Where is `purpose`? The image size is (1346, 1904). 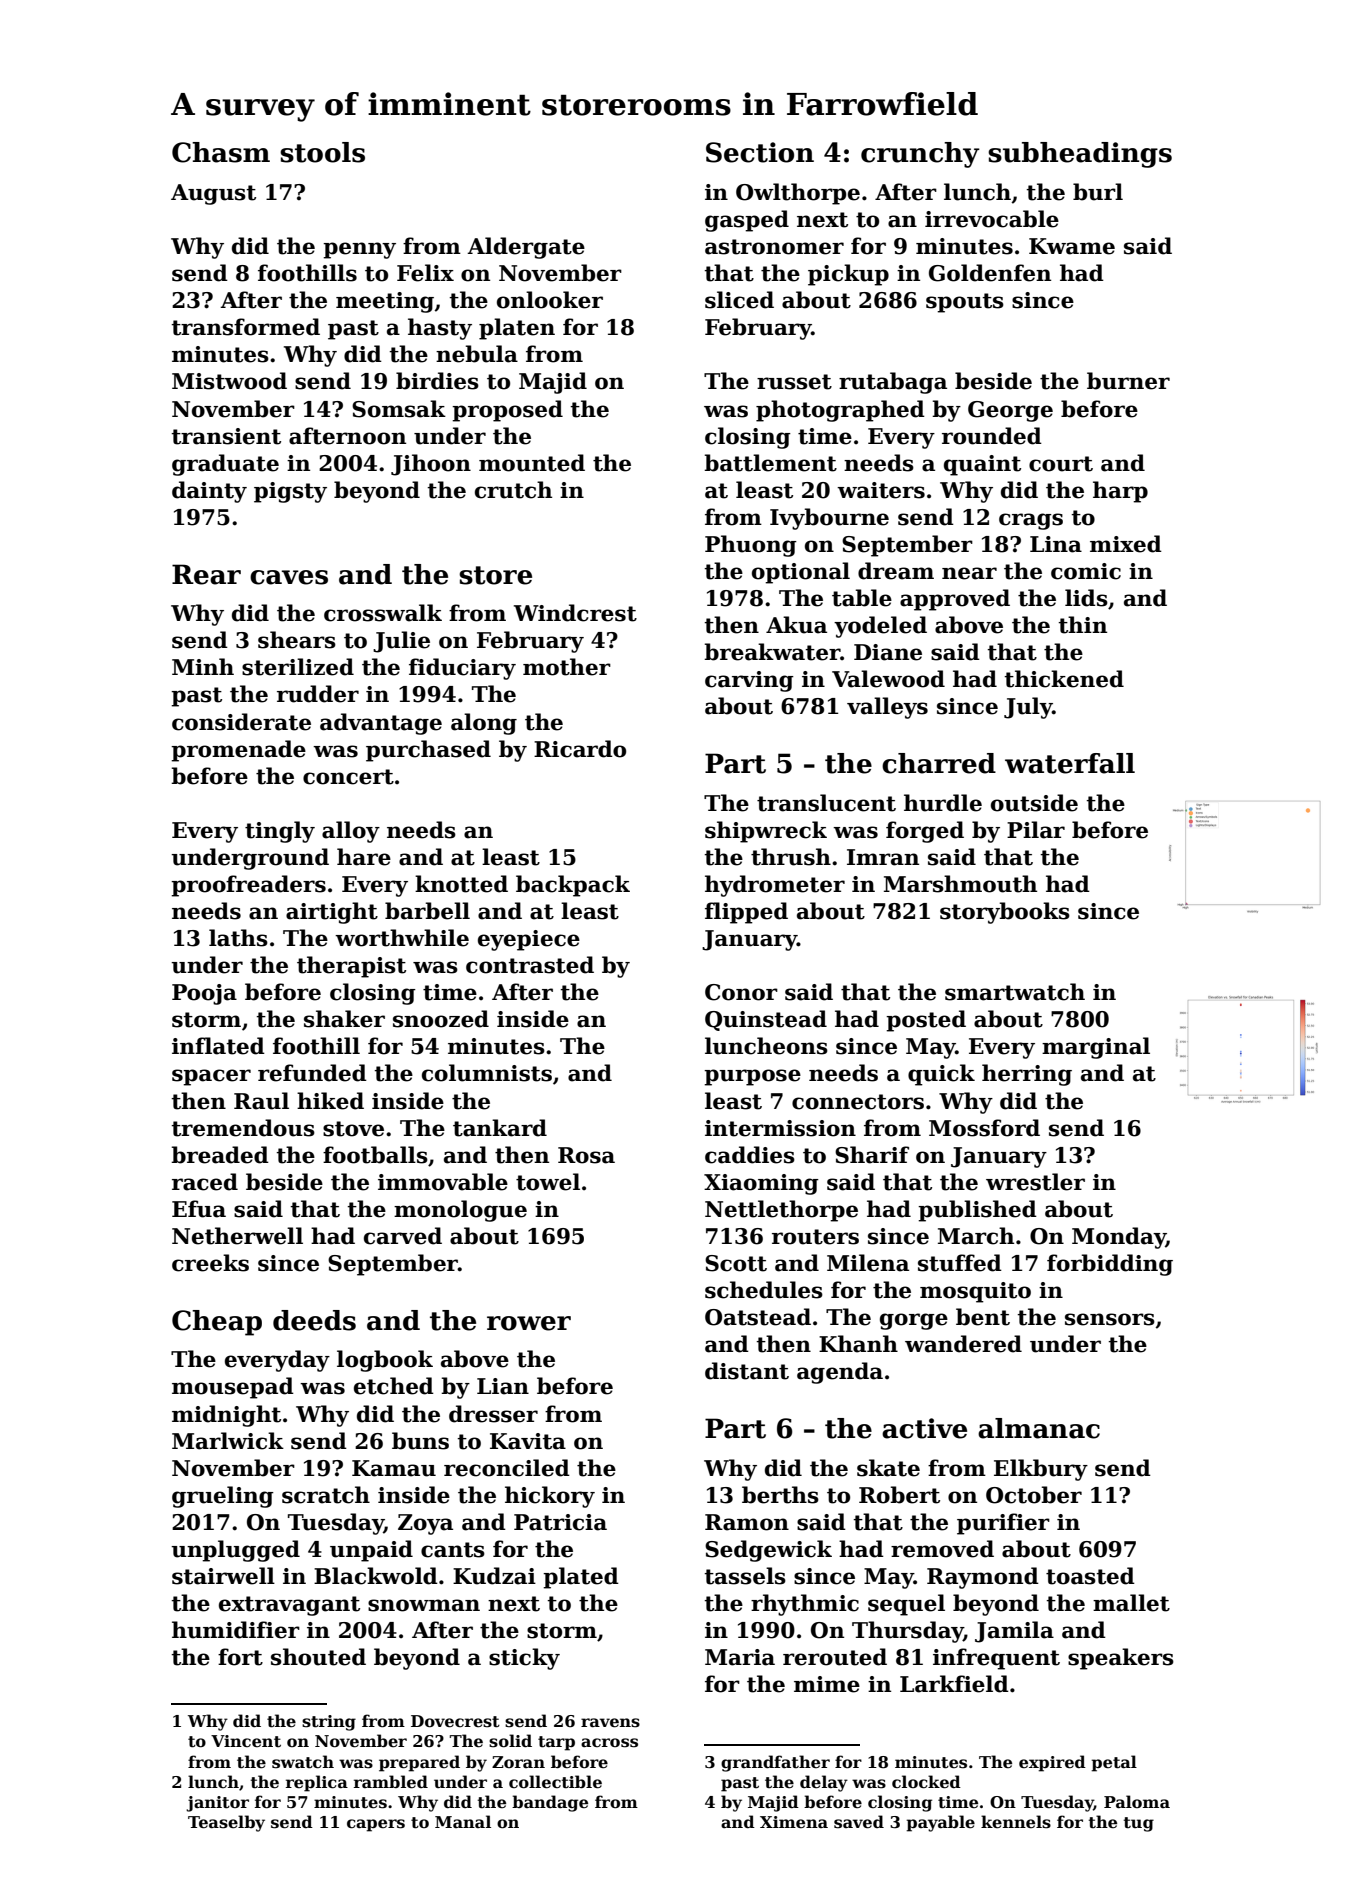
purpose is located at coordinates (752, 1077).
